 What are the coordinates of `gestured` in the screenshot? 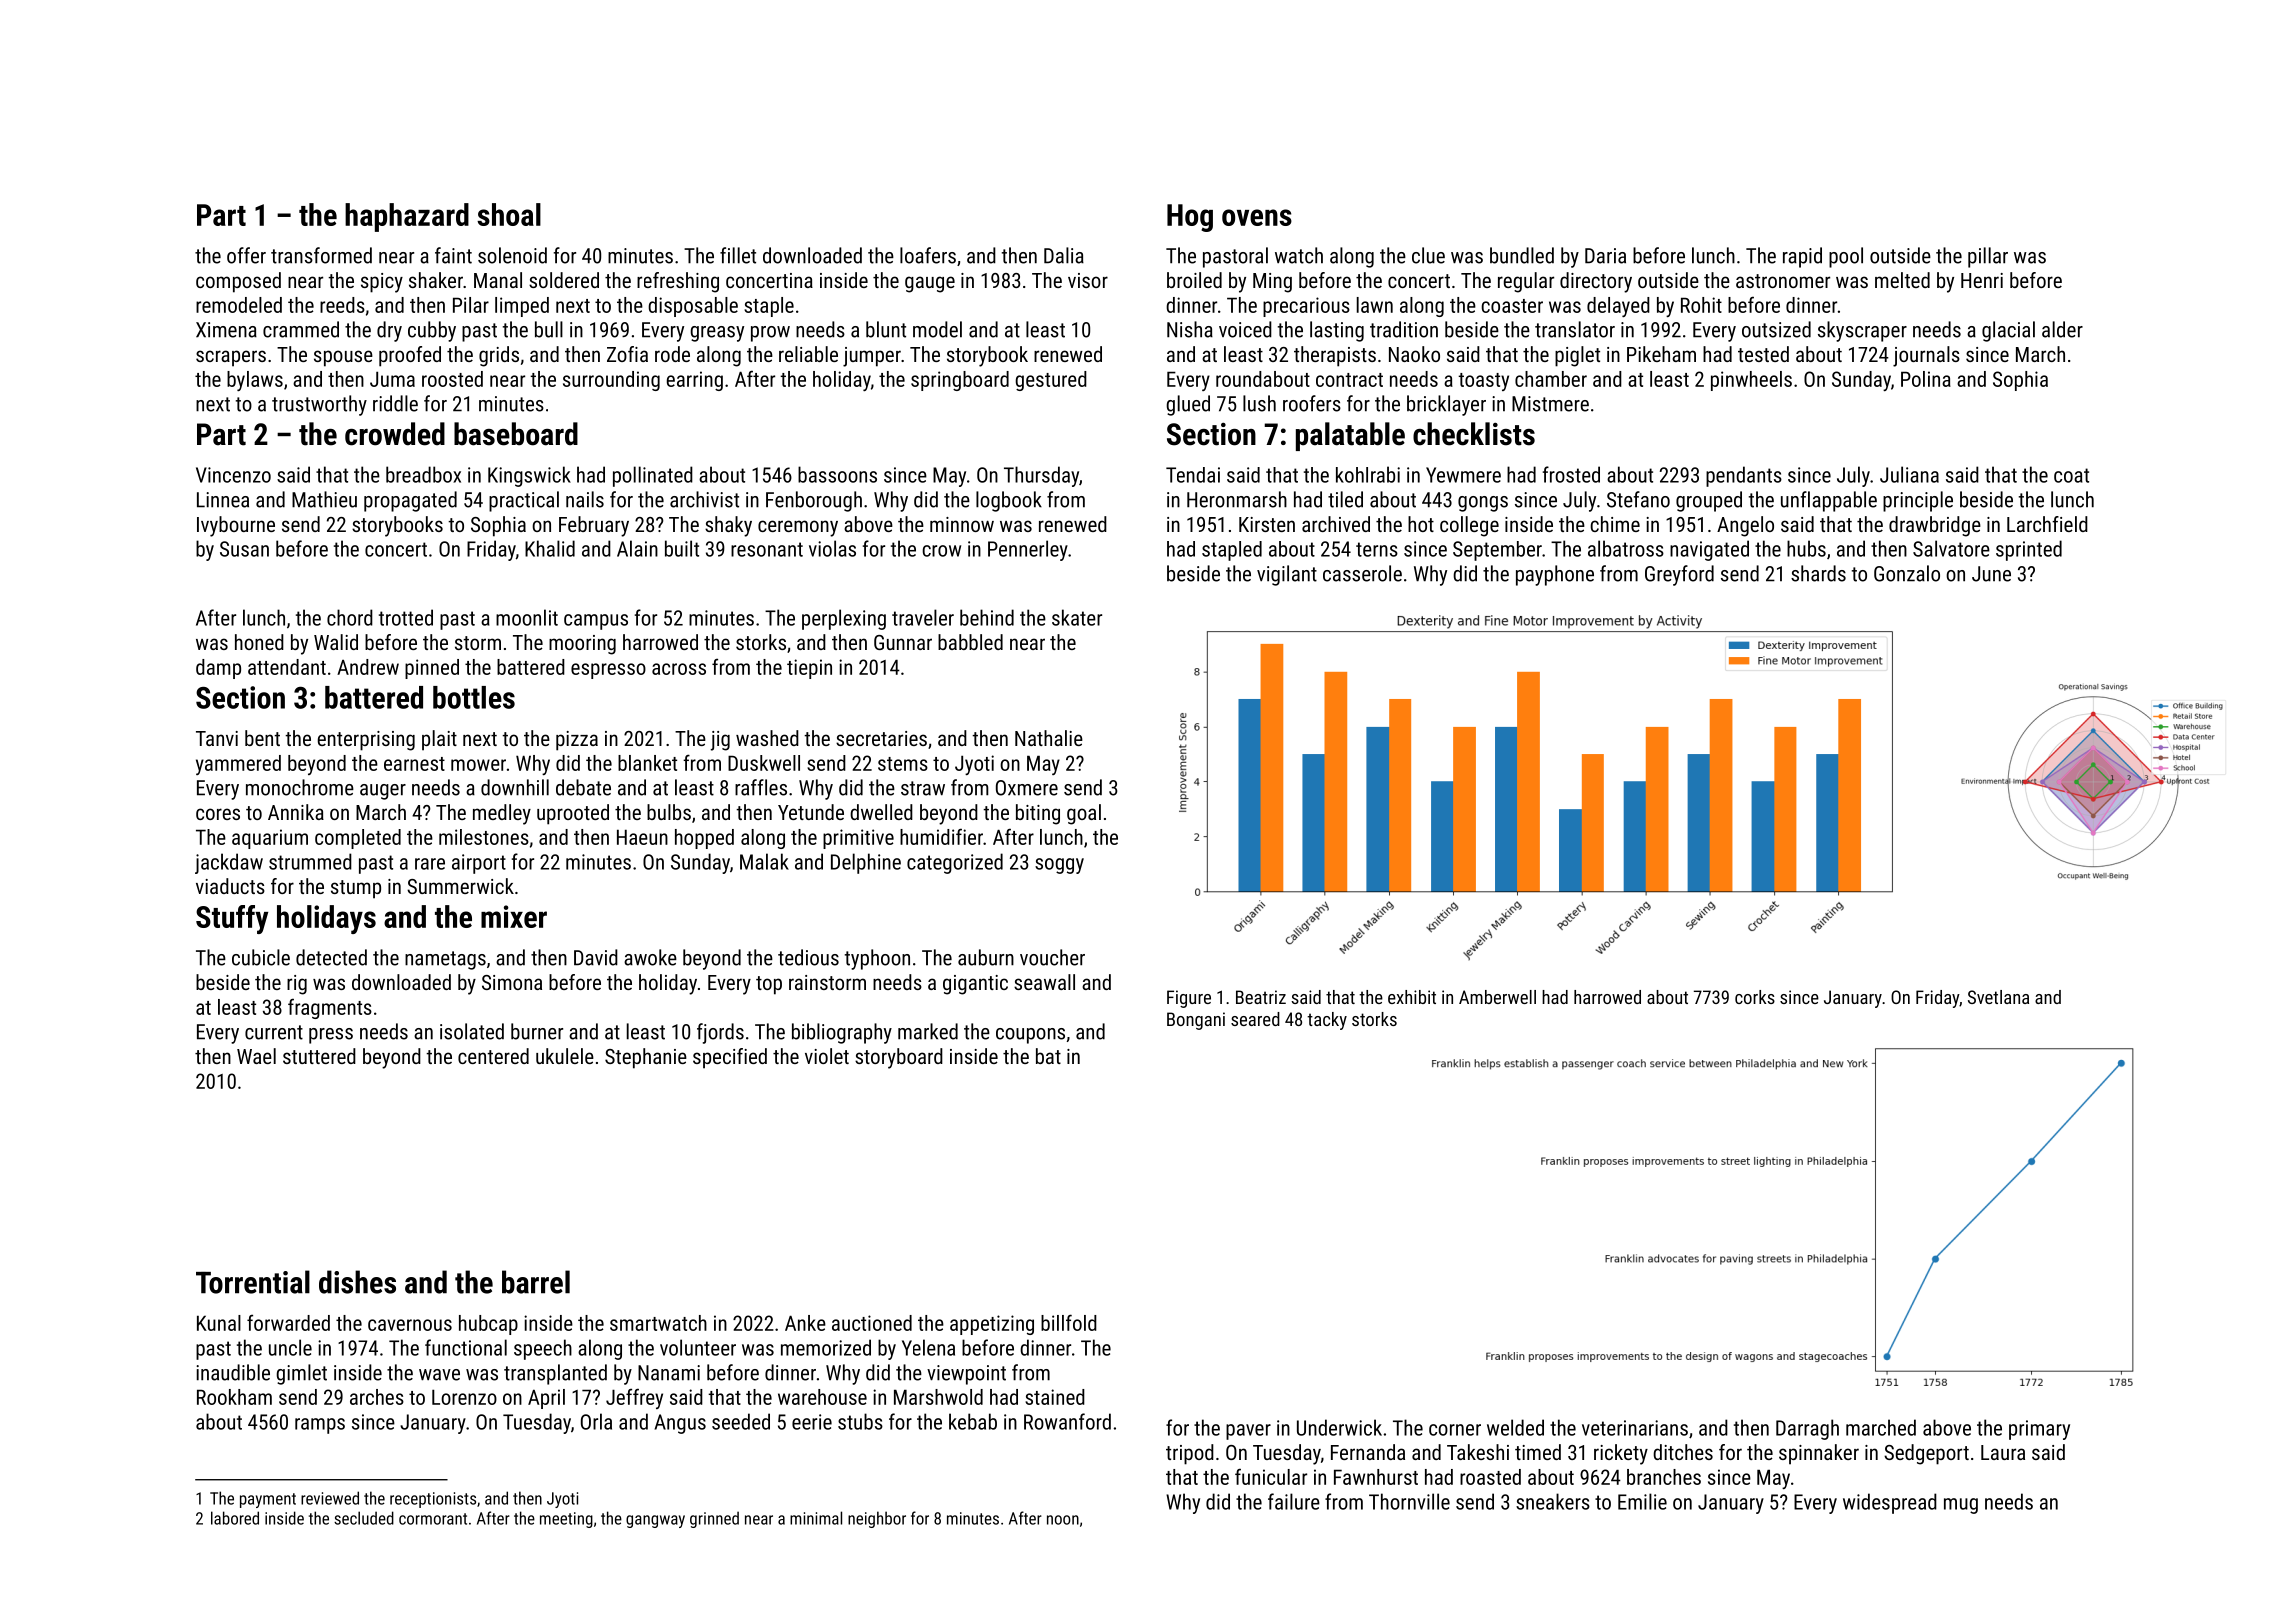 It's located at (1051, 381).
